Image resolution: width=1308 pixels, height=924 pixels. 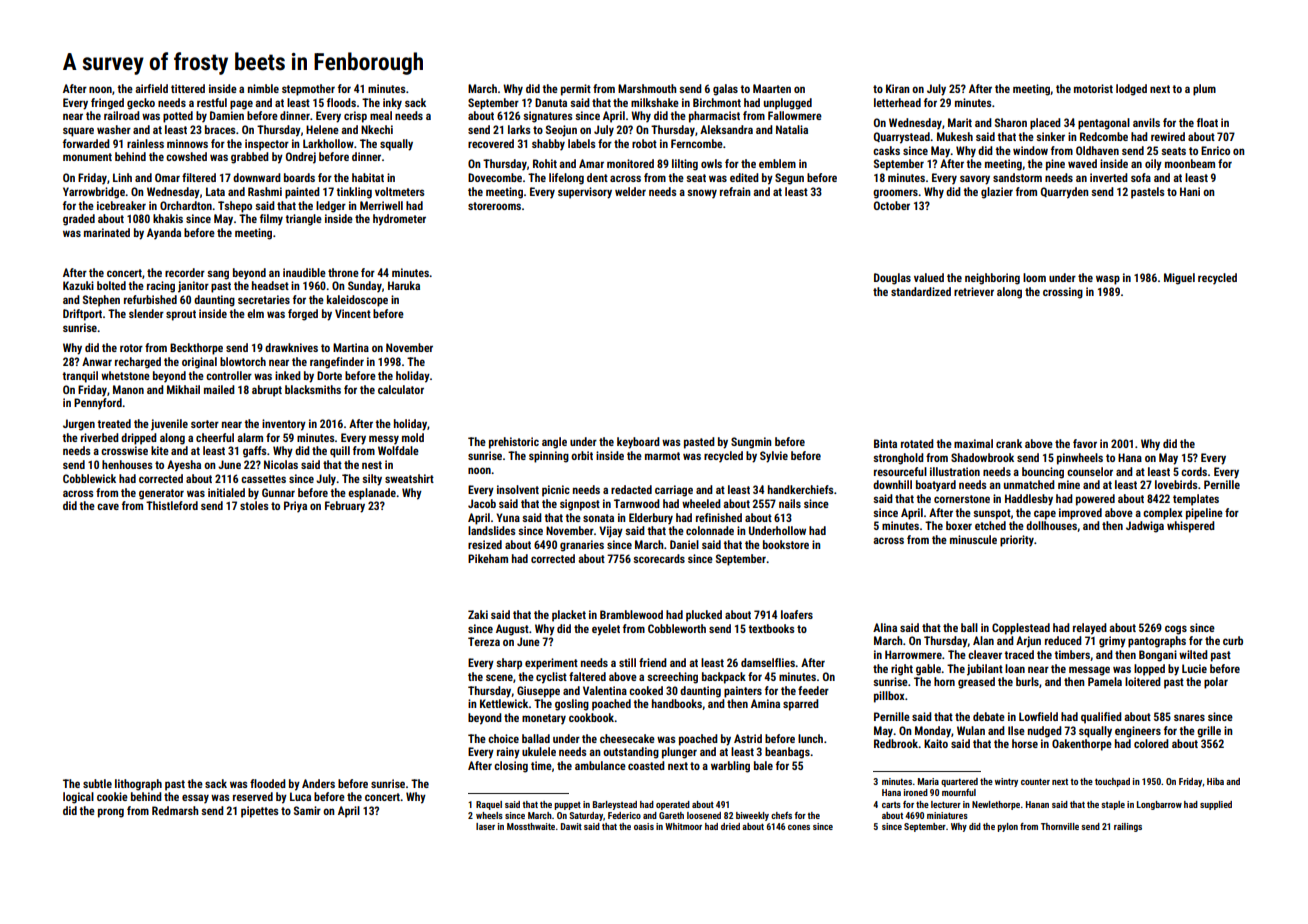 What do you see at coordinates (345, 507) in the screenshot?
I see `February` at bounding box center [345, 507].
